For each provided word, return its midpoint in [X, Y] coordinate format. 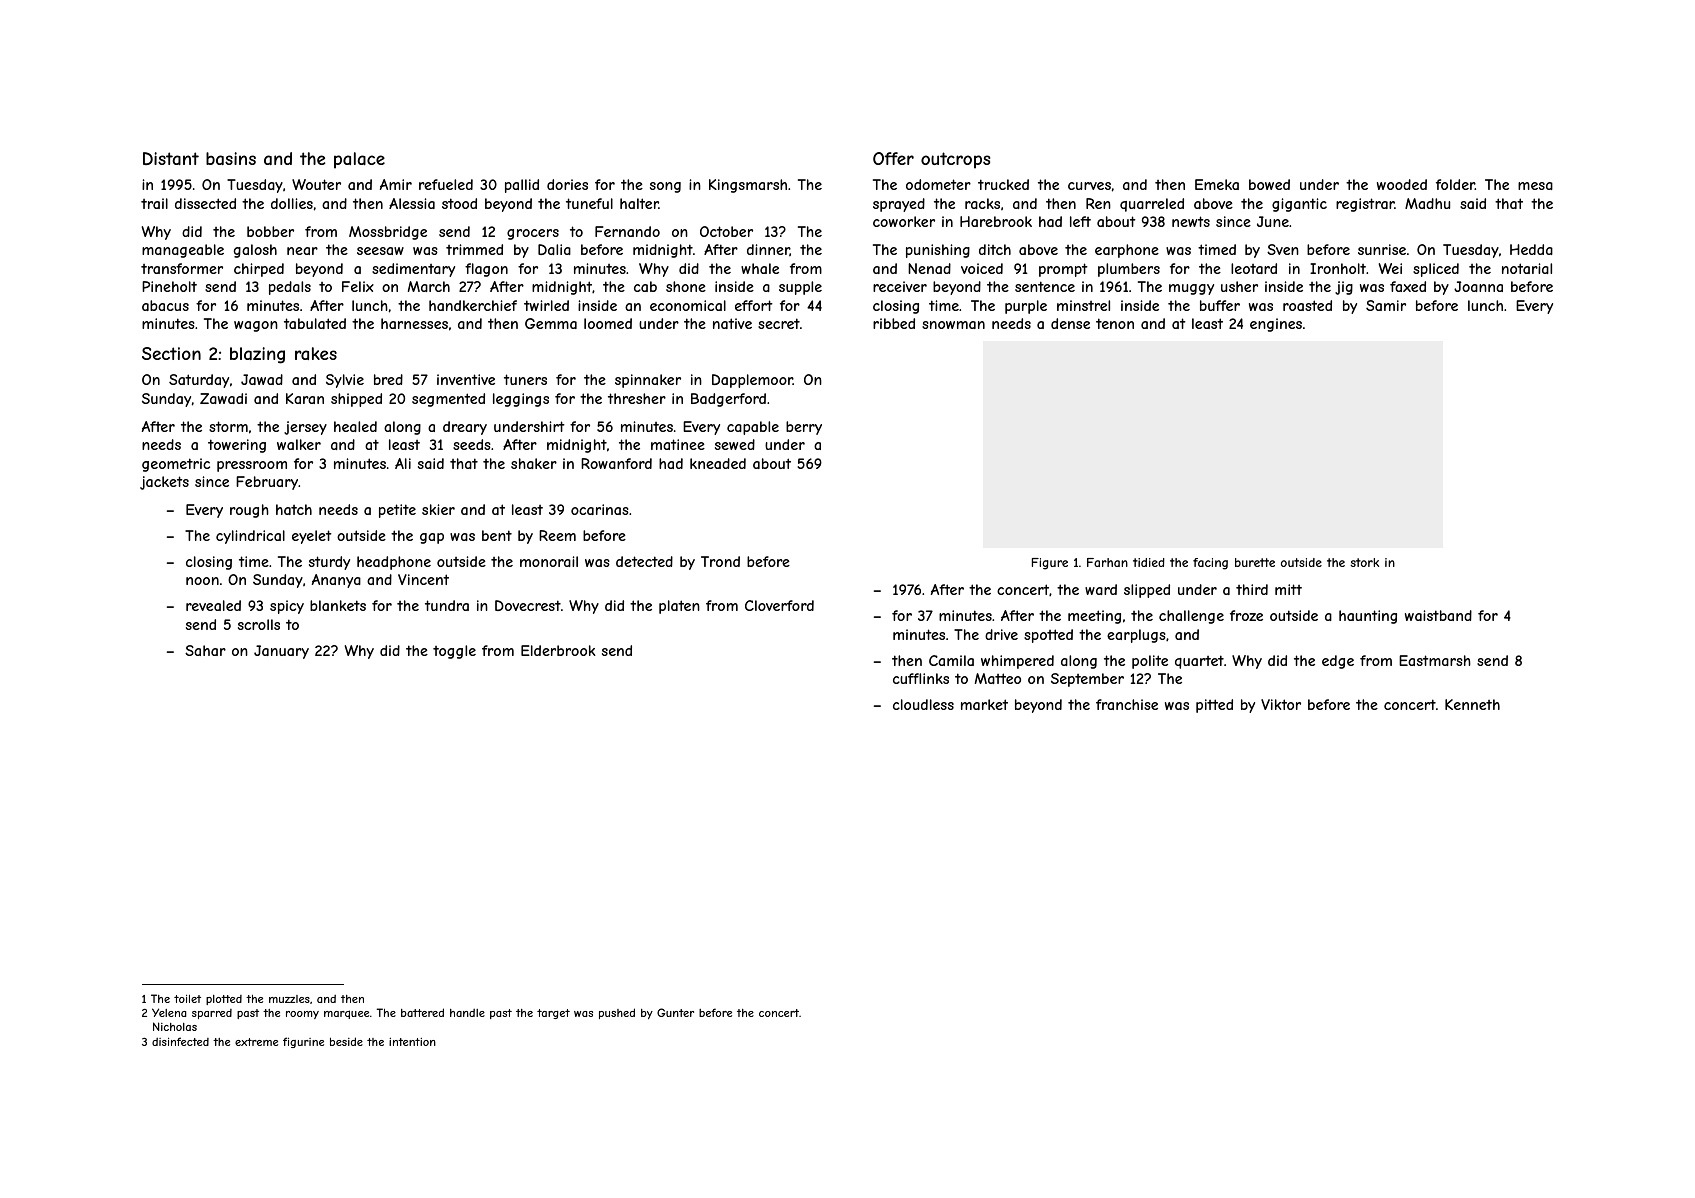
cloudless [923, 704]
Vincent [423, 579]
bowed [1269, 184]
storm [228, 426]
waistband [1438, 615]
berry [804, 428]
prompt [1063, 270]
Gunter [675, 1012]
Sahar [205, 650]
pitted [1214, 706]
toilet [187, 998]
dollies [292, 203]
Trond [720, 561]
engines [1276, 325]
